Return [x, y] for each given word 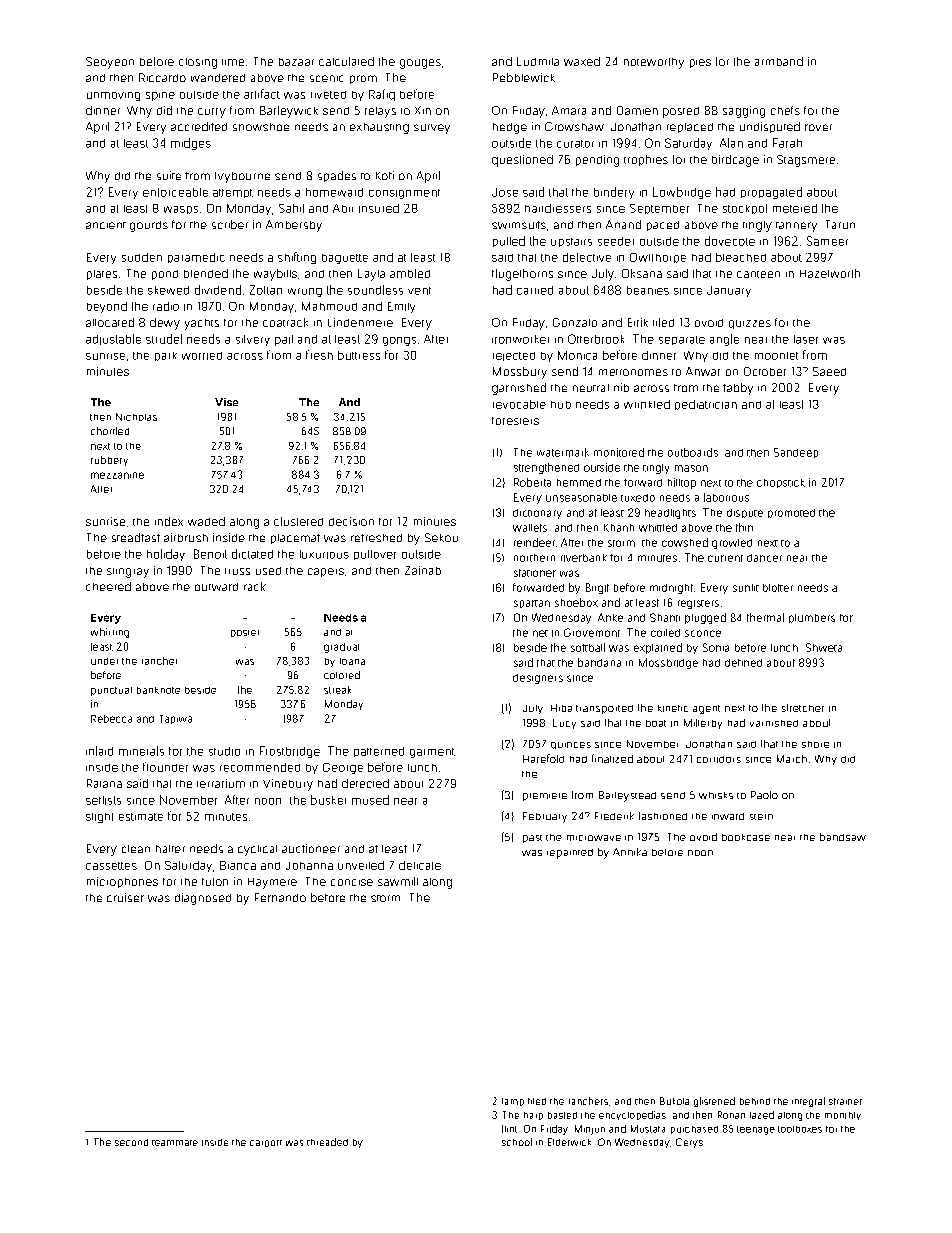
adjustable [113, 339]
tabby [738, 389]
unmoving [113, 96]
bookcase [746, 837]
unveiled [361, 865]
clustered [298, 521]
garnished [519, 389]
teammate [175, 1143]
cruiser [125, 897]
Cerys [689, 1143]
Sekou [441, 537]
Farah [787, 143]
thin [744, 527]
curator [575, 144]
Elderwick [569, 1142]
